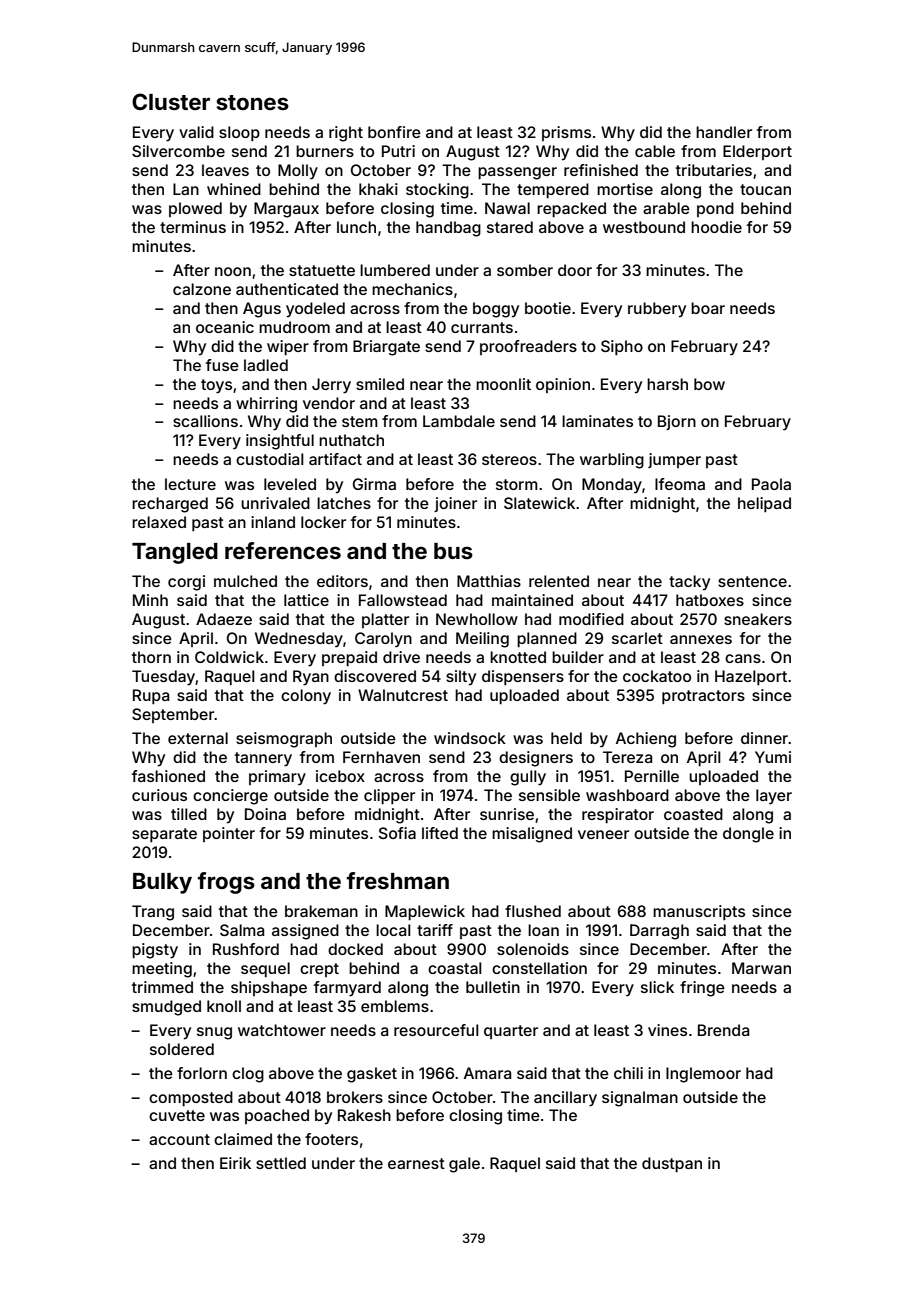  I want to click on whined, so click(234, 189).
